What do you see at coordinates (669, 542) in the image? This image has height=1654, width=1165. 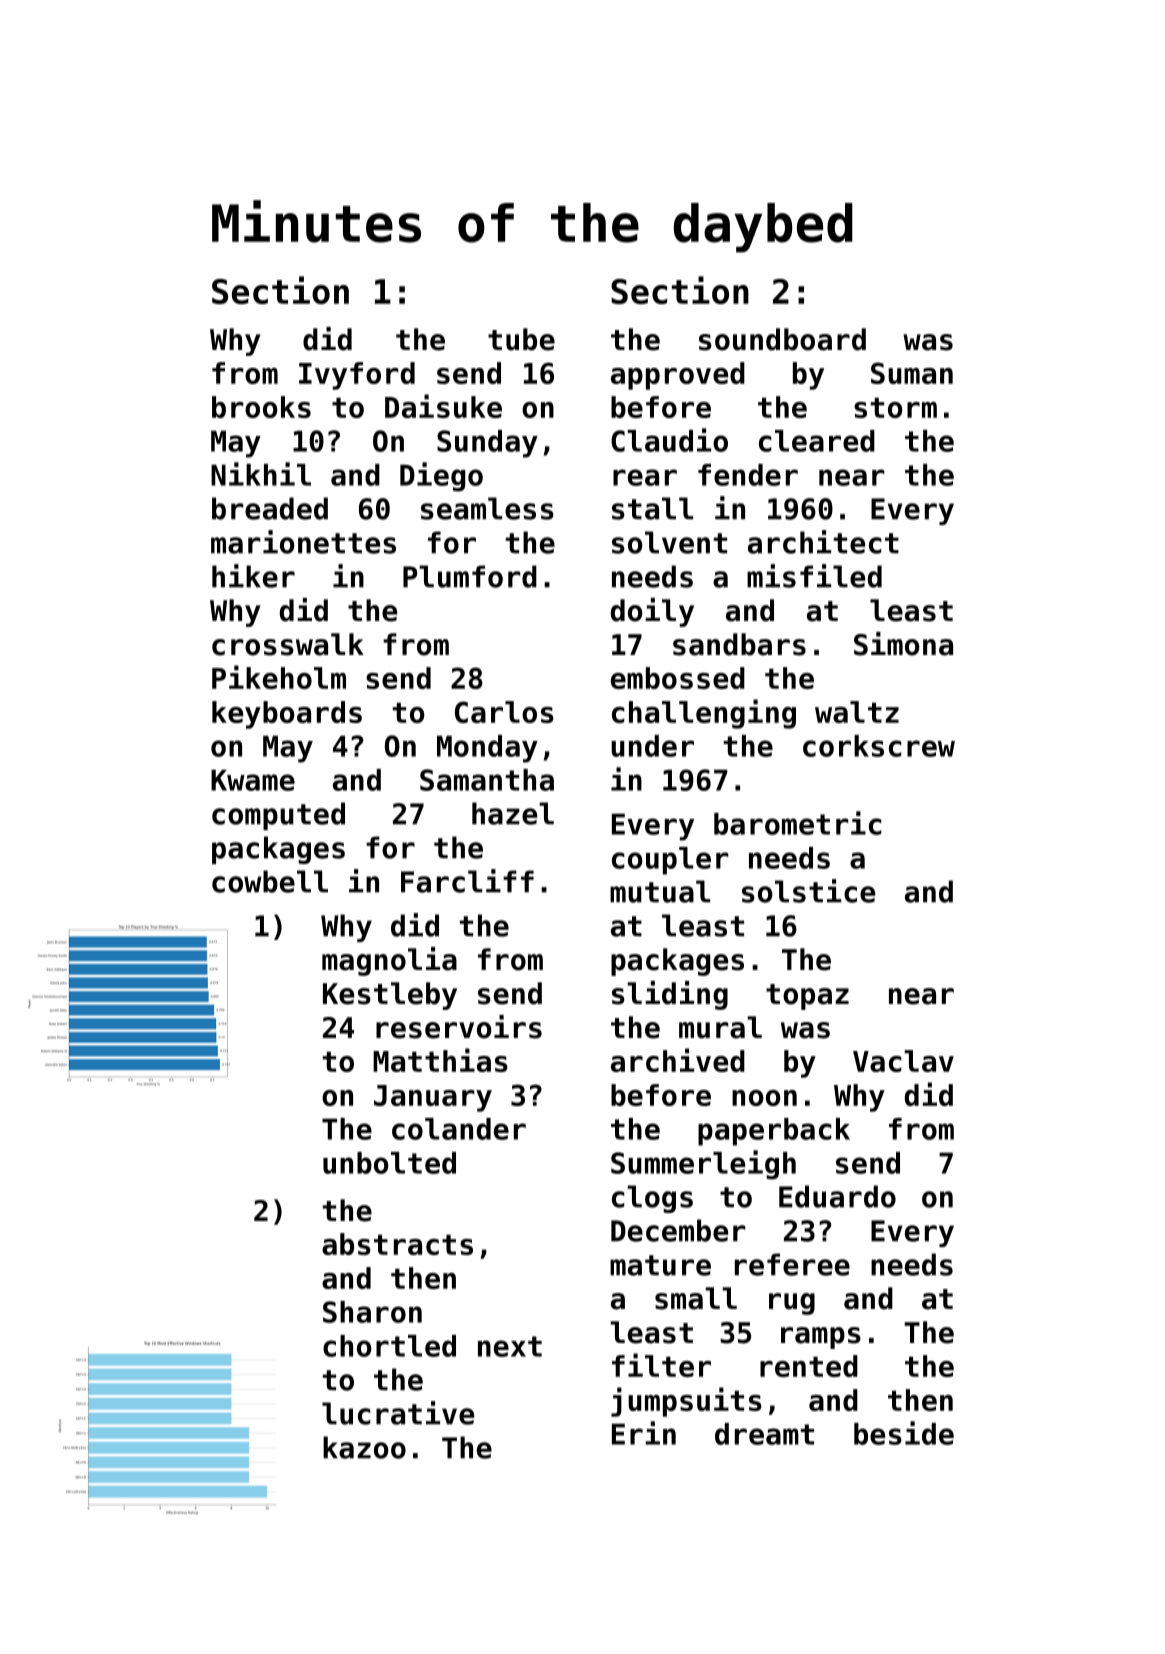 I see `solvent` at bounding box center [669, 542].
